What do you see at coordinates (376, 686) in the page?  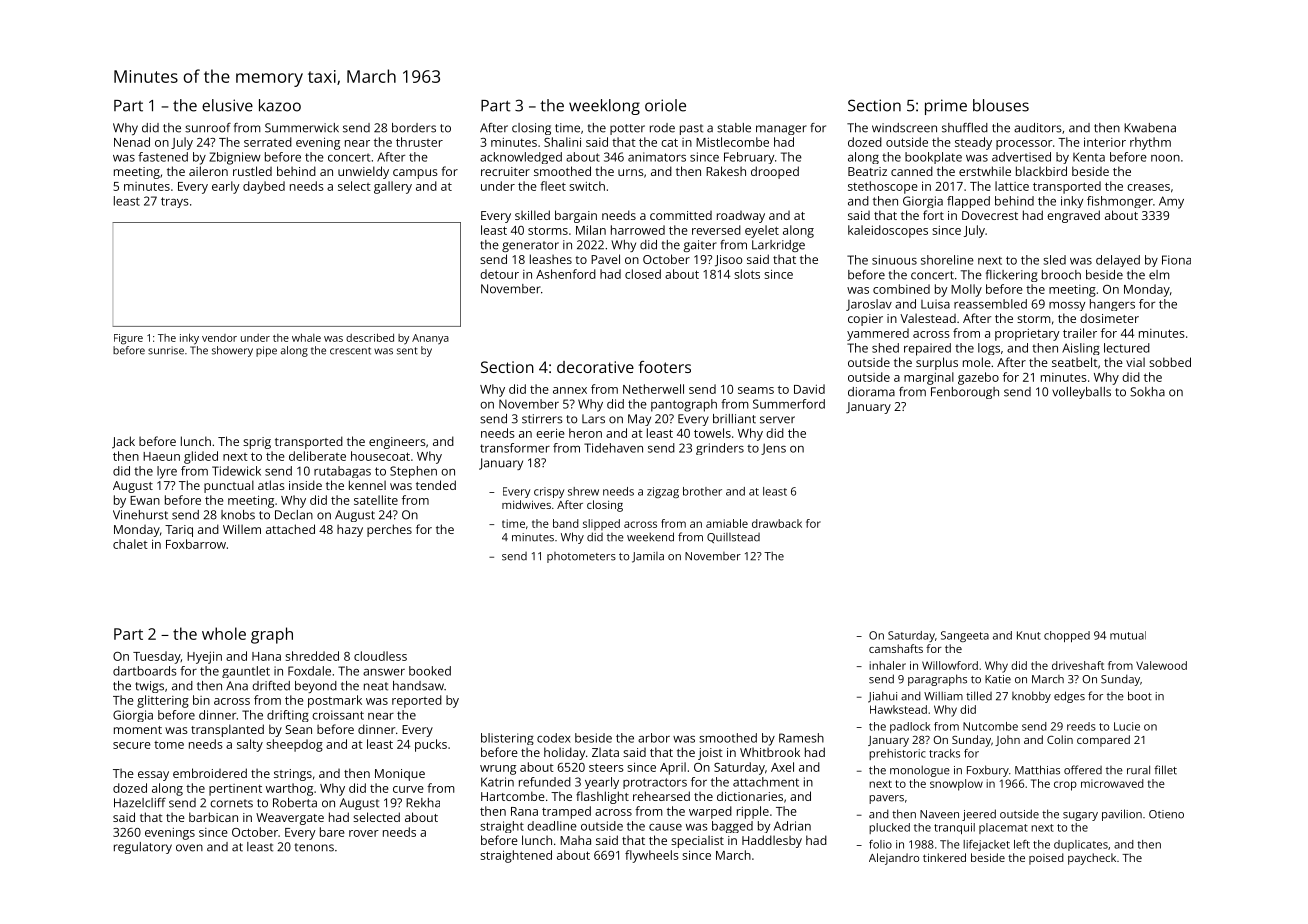 I see `neat` at bounding box center [376, 686].
